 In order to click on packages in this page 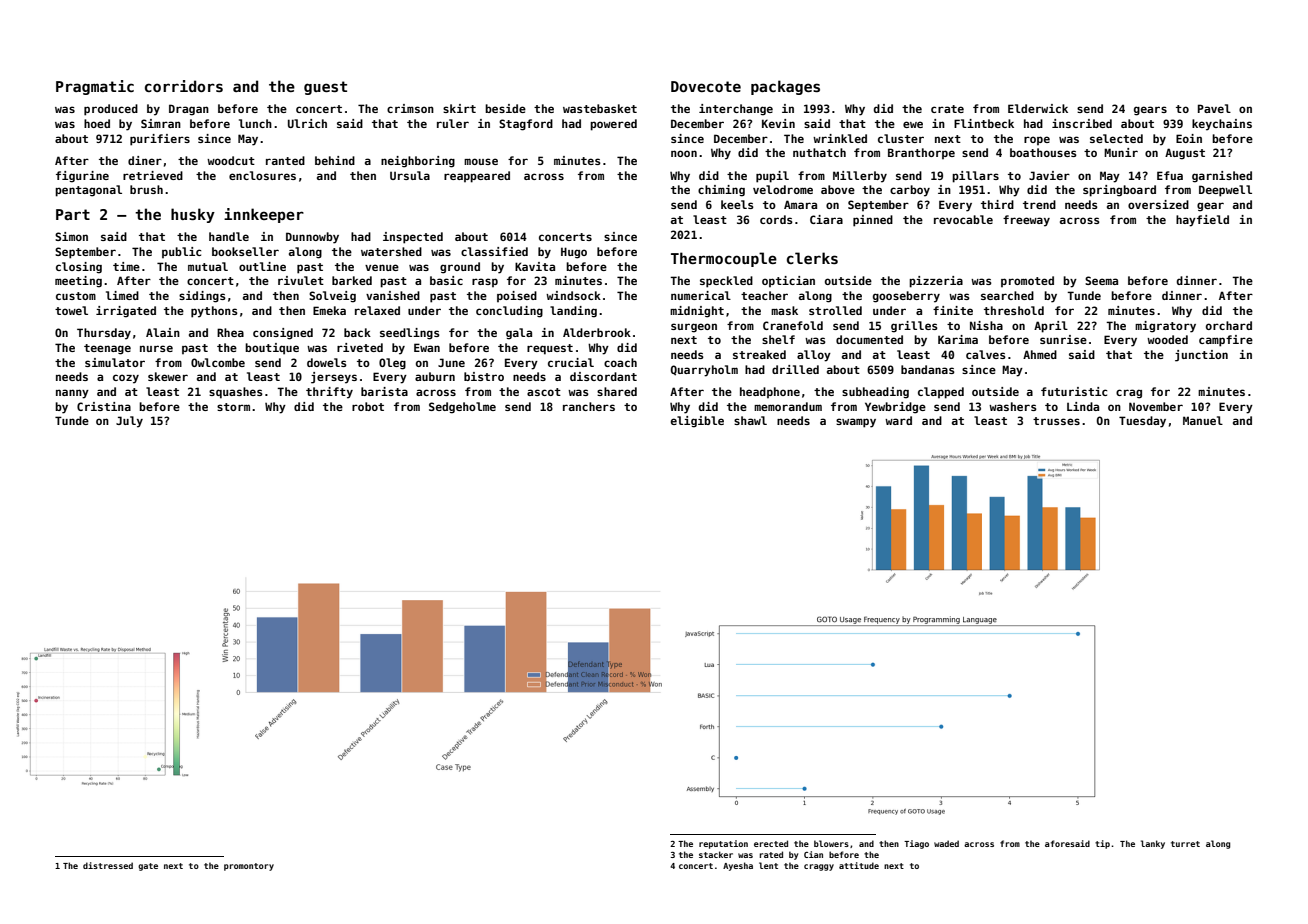, I will do `click(785, 87)`.
